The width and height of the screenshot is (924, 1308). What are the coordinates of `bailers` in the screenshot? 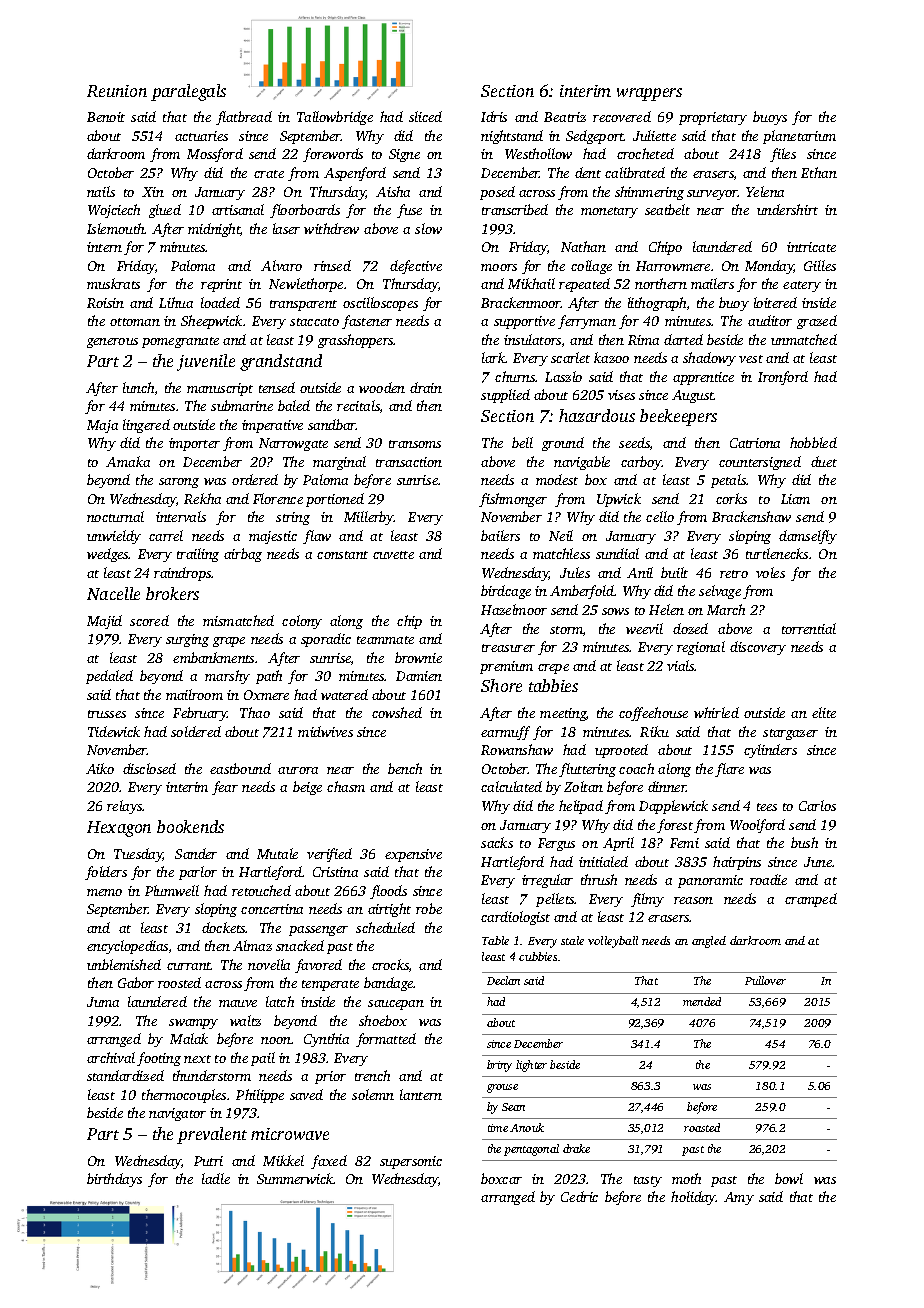 It's located at (500, 535).
